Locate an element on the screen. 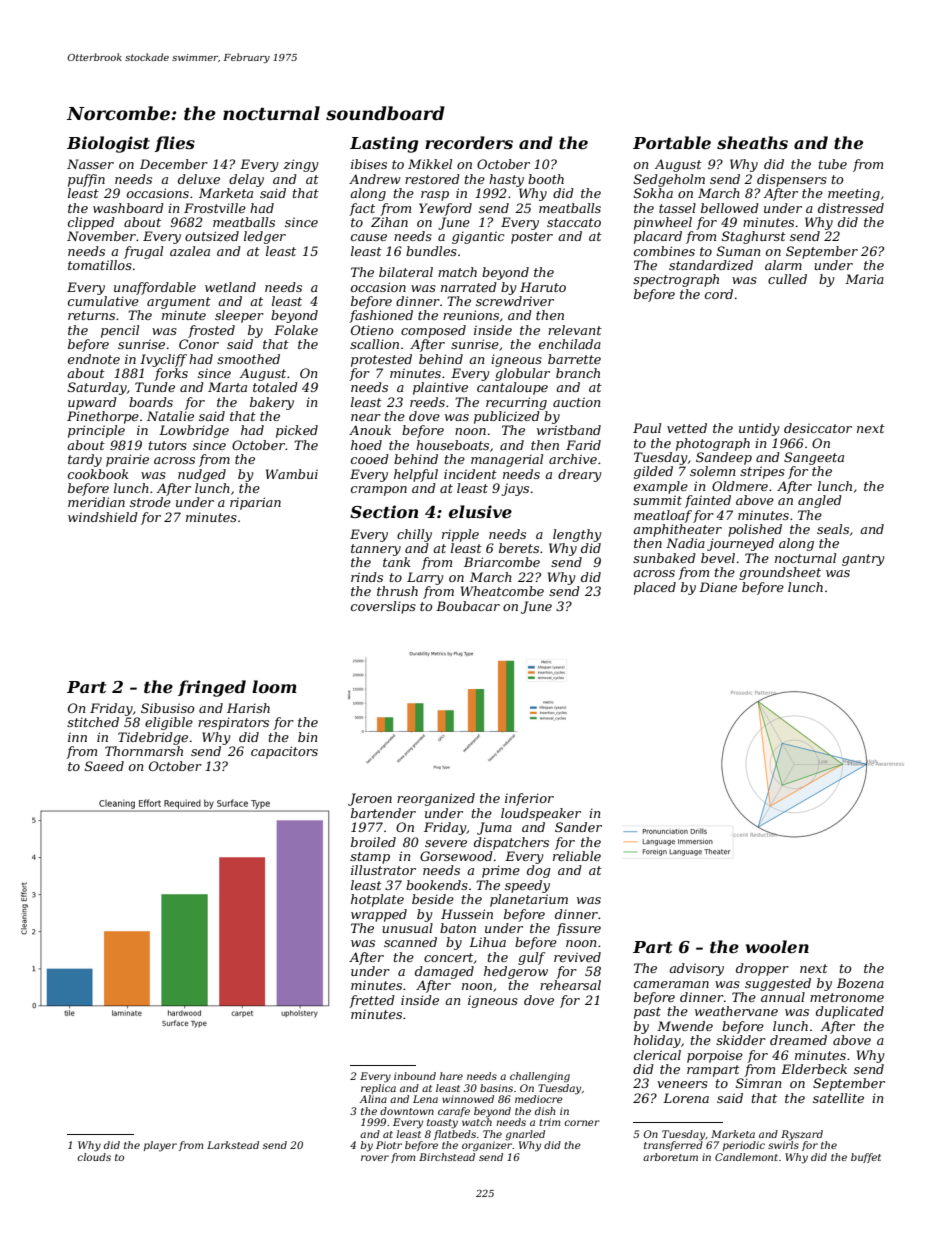  Larkstead is located at coordinates (233, 1145).
